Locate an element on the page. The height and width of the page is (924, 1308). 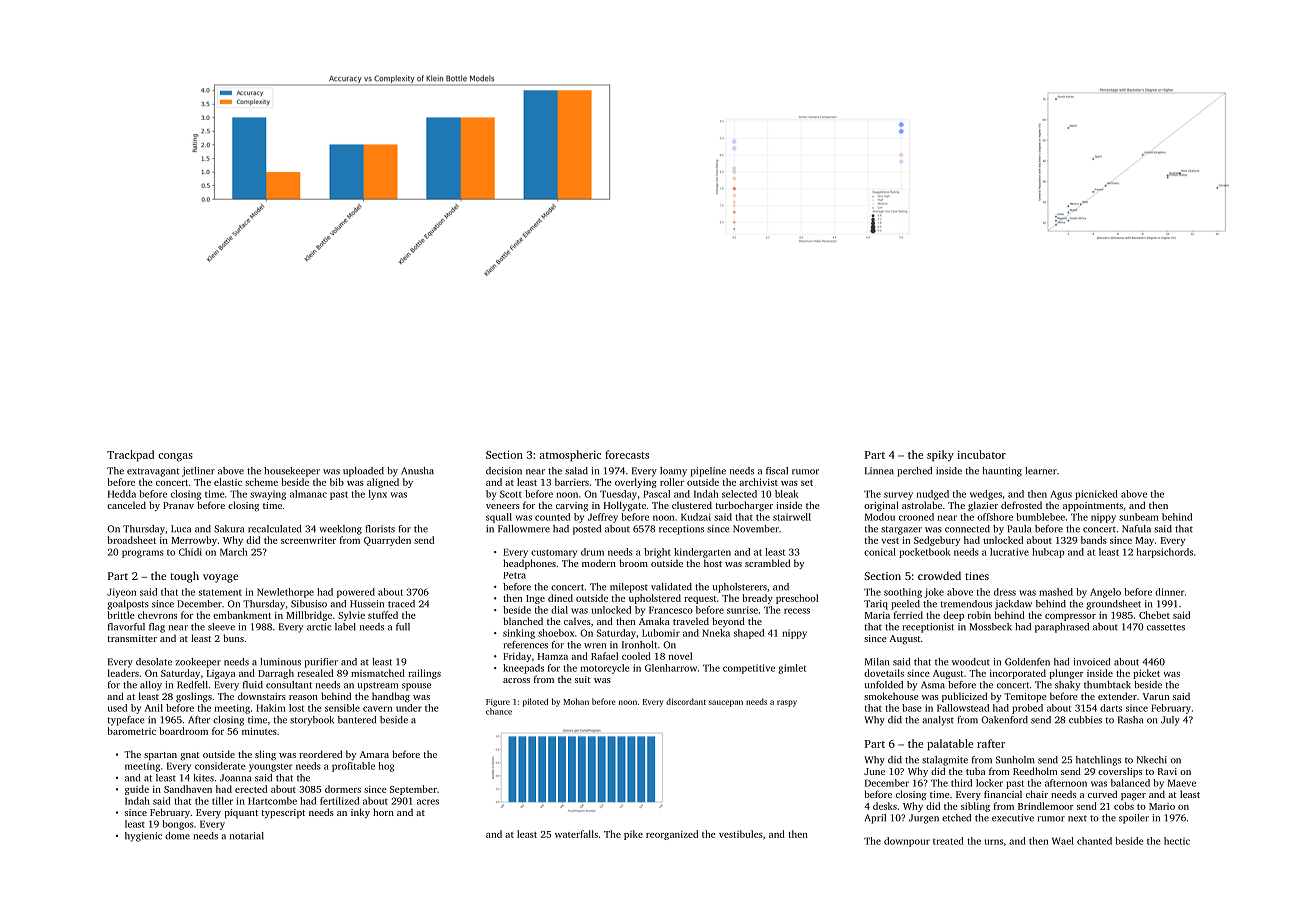
notarial is located at coordinates (247, 836).
